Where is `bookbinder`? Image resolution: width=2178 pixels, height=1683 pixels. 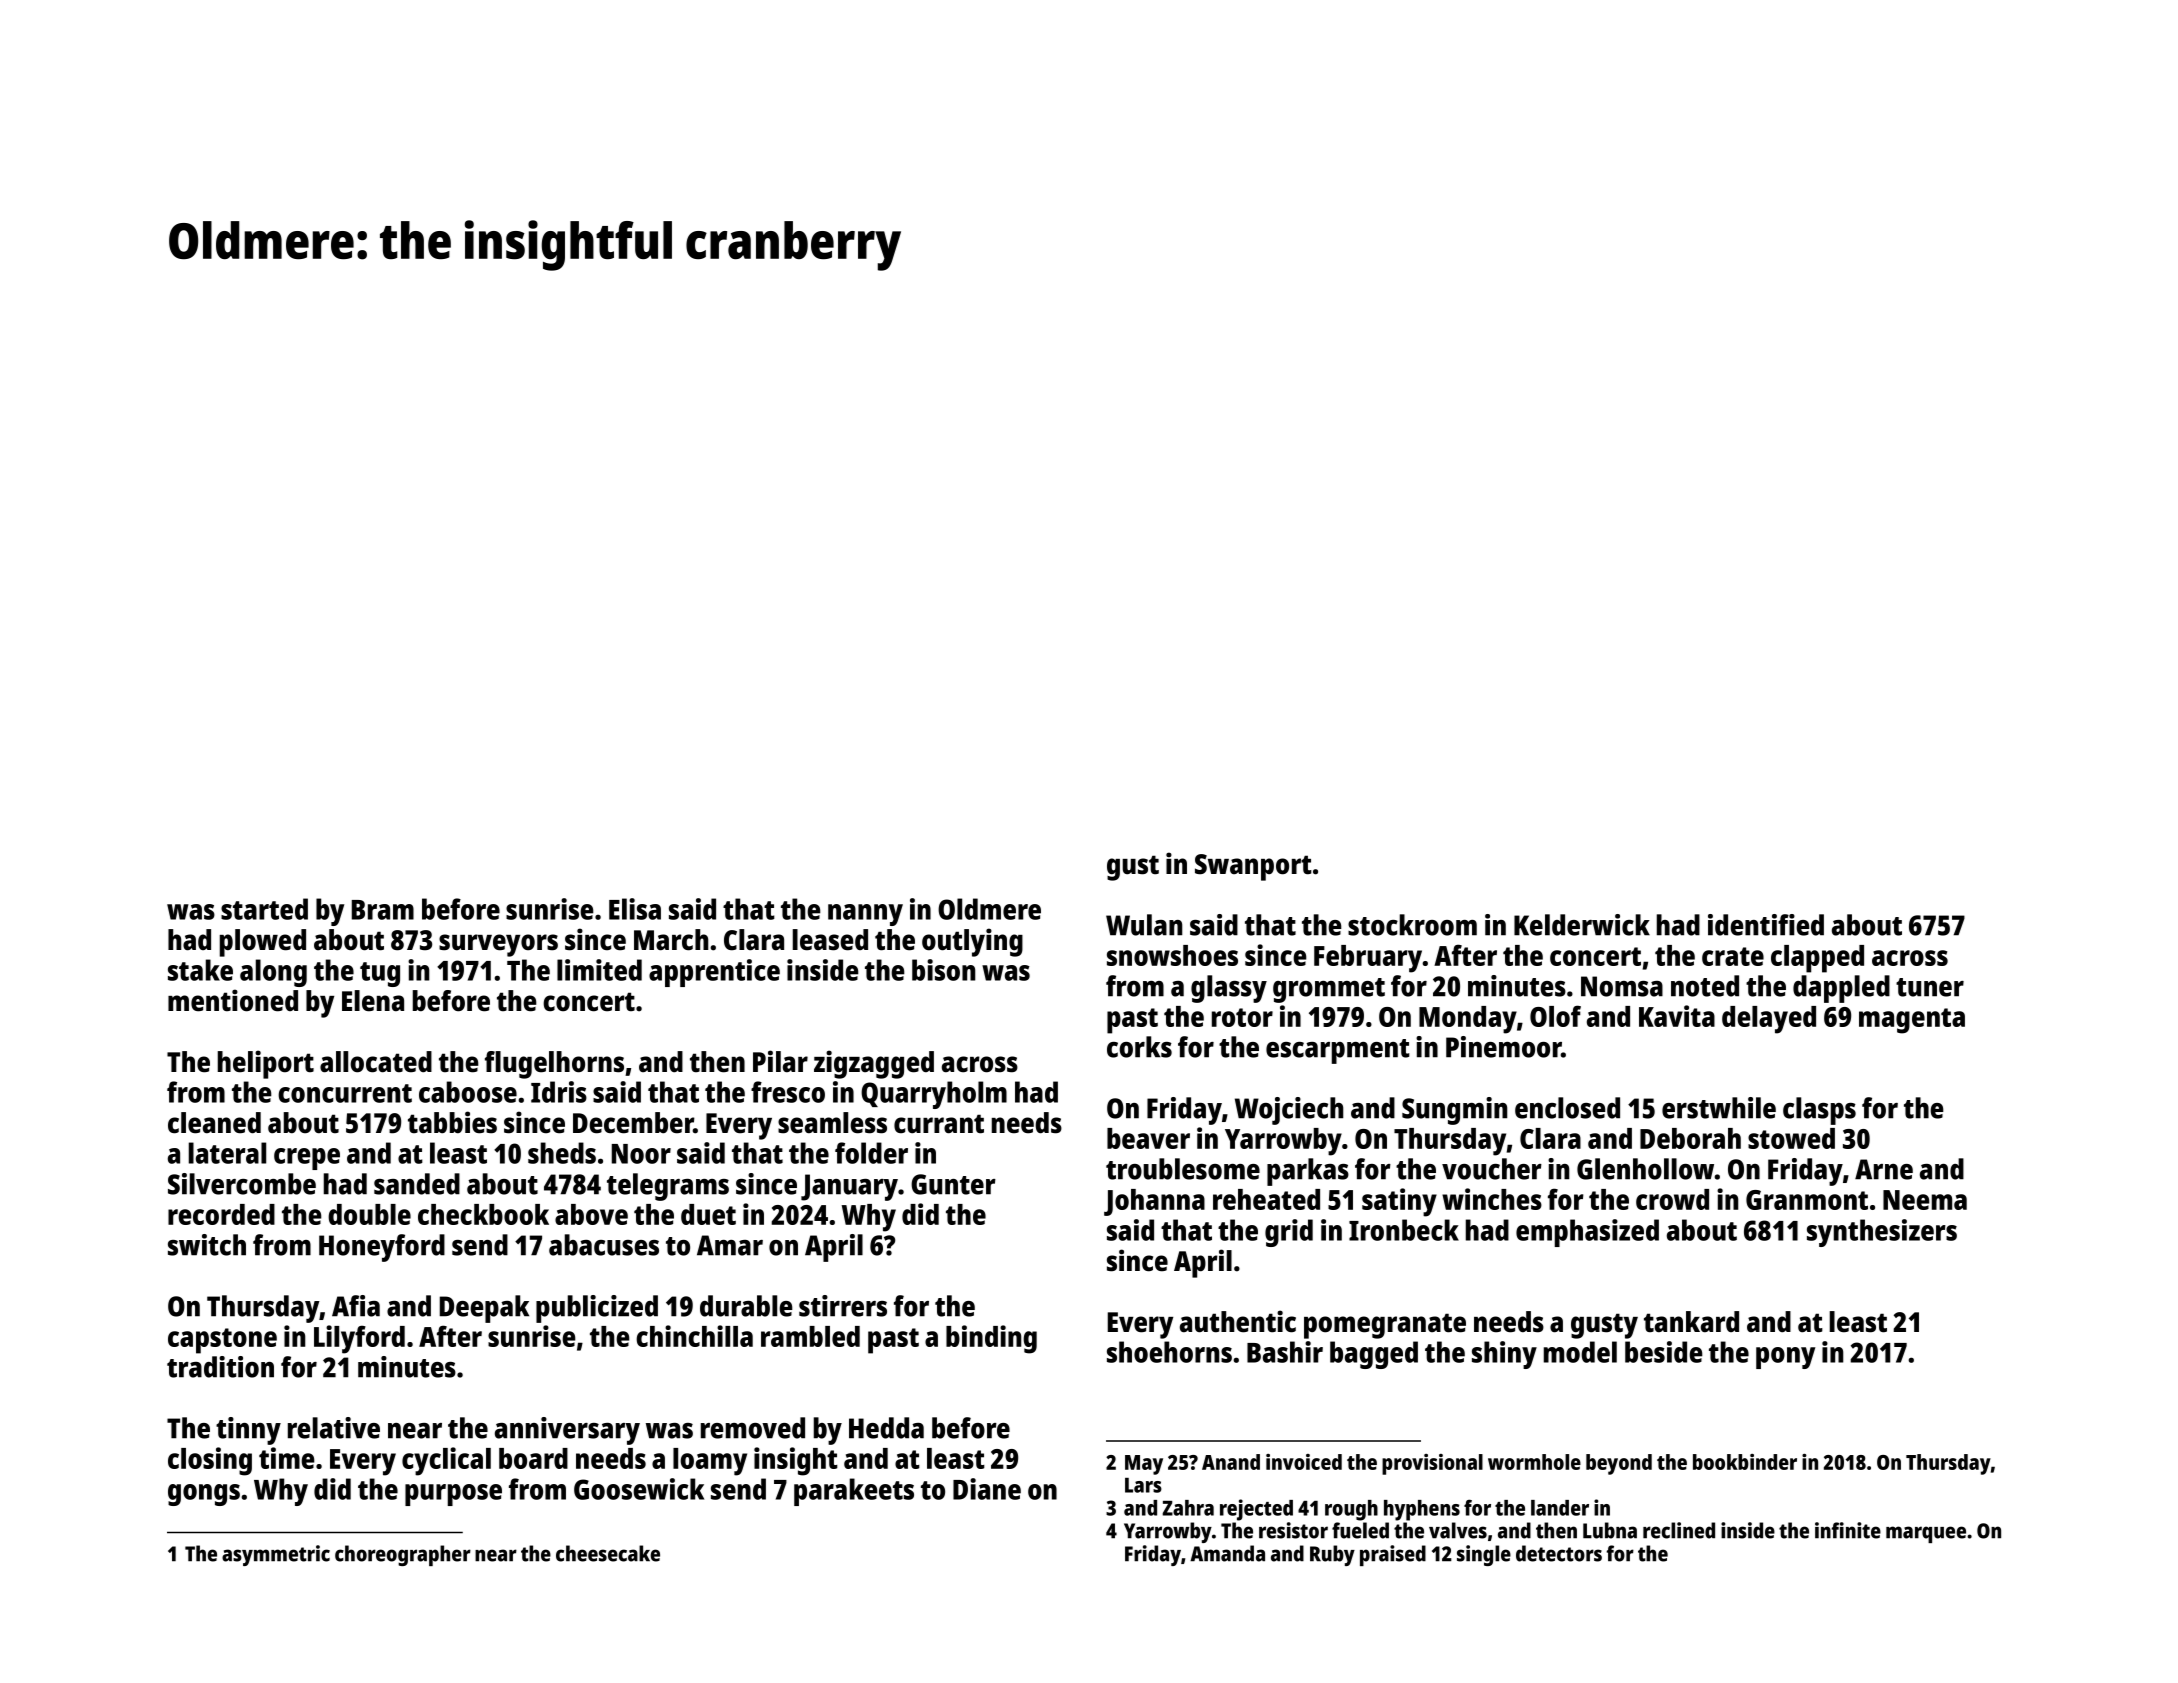
bookbinder is located at coordinates (1745, 1462).
